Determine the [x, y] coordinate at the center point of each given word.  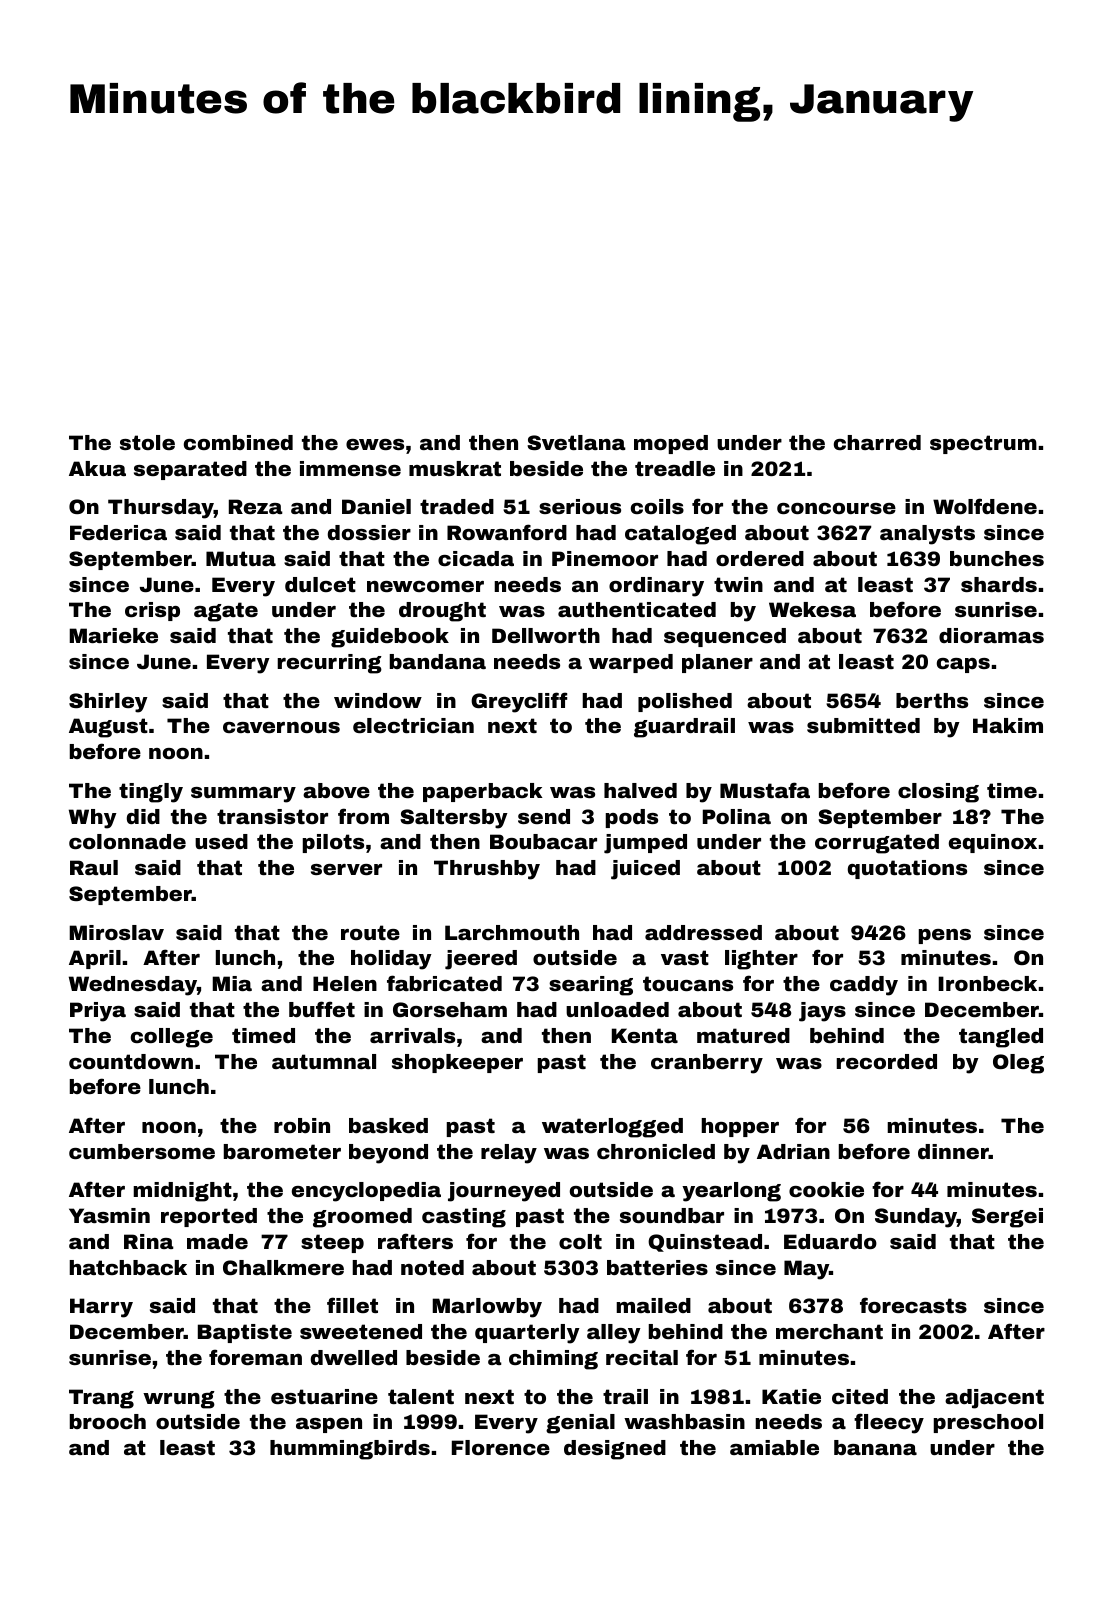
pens [945, 936]
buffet [322, 1009]
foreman [255, 1357]
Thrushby [487, 870]
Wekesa [812, 609]
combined [238, 442]
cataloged [680, 535]
